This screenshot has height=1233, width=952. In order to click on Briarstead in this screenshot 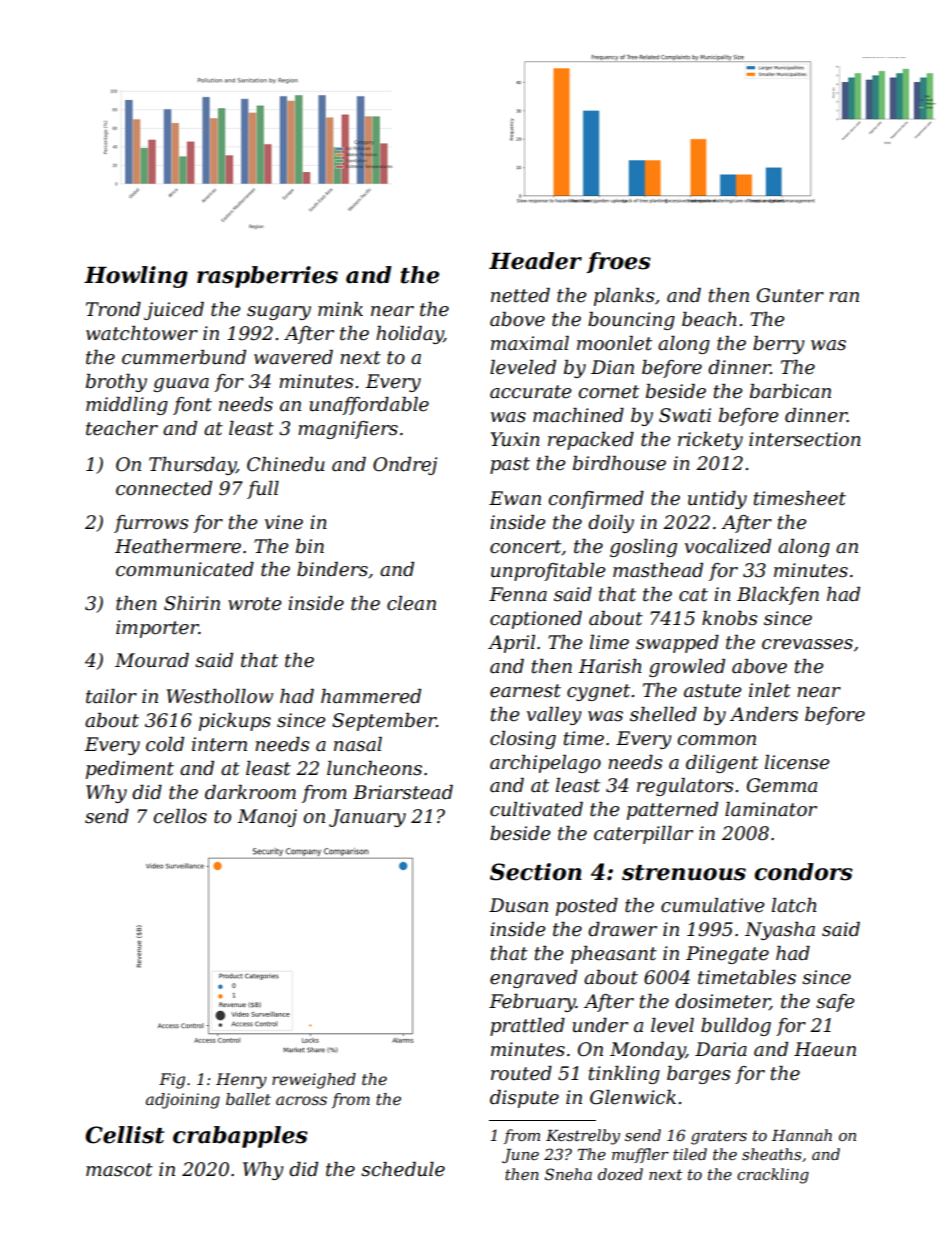, I will do `click(403, 792)`.
